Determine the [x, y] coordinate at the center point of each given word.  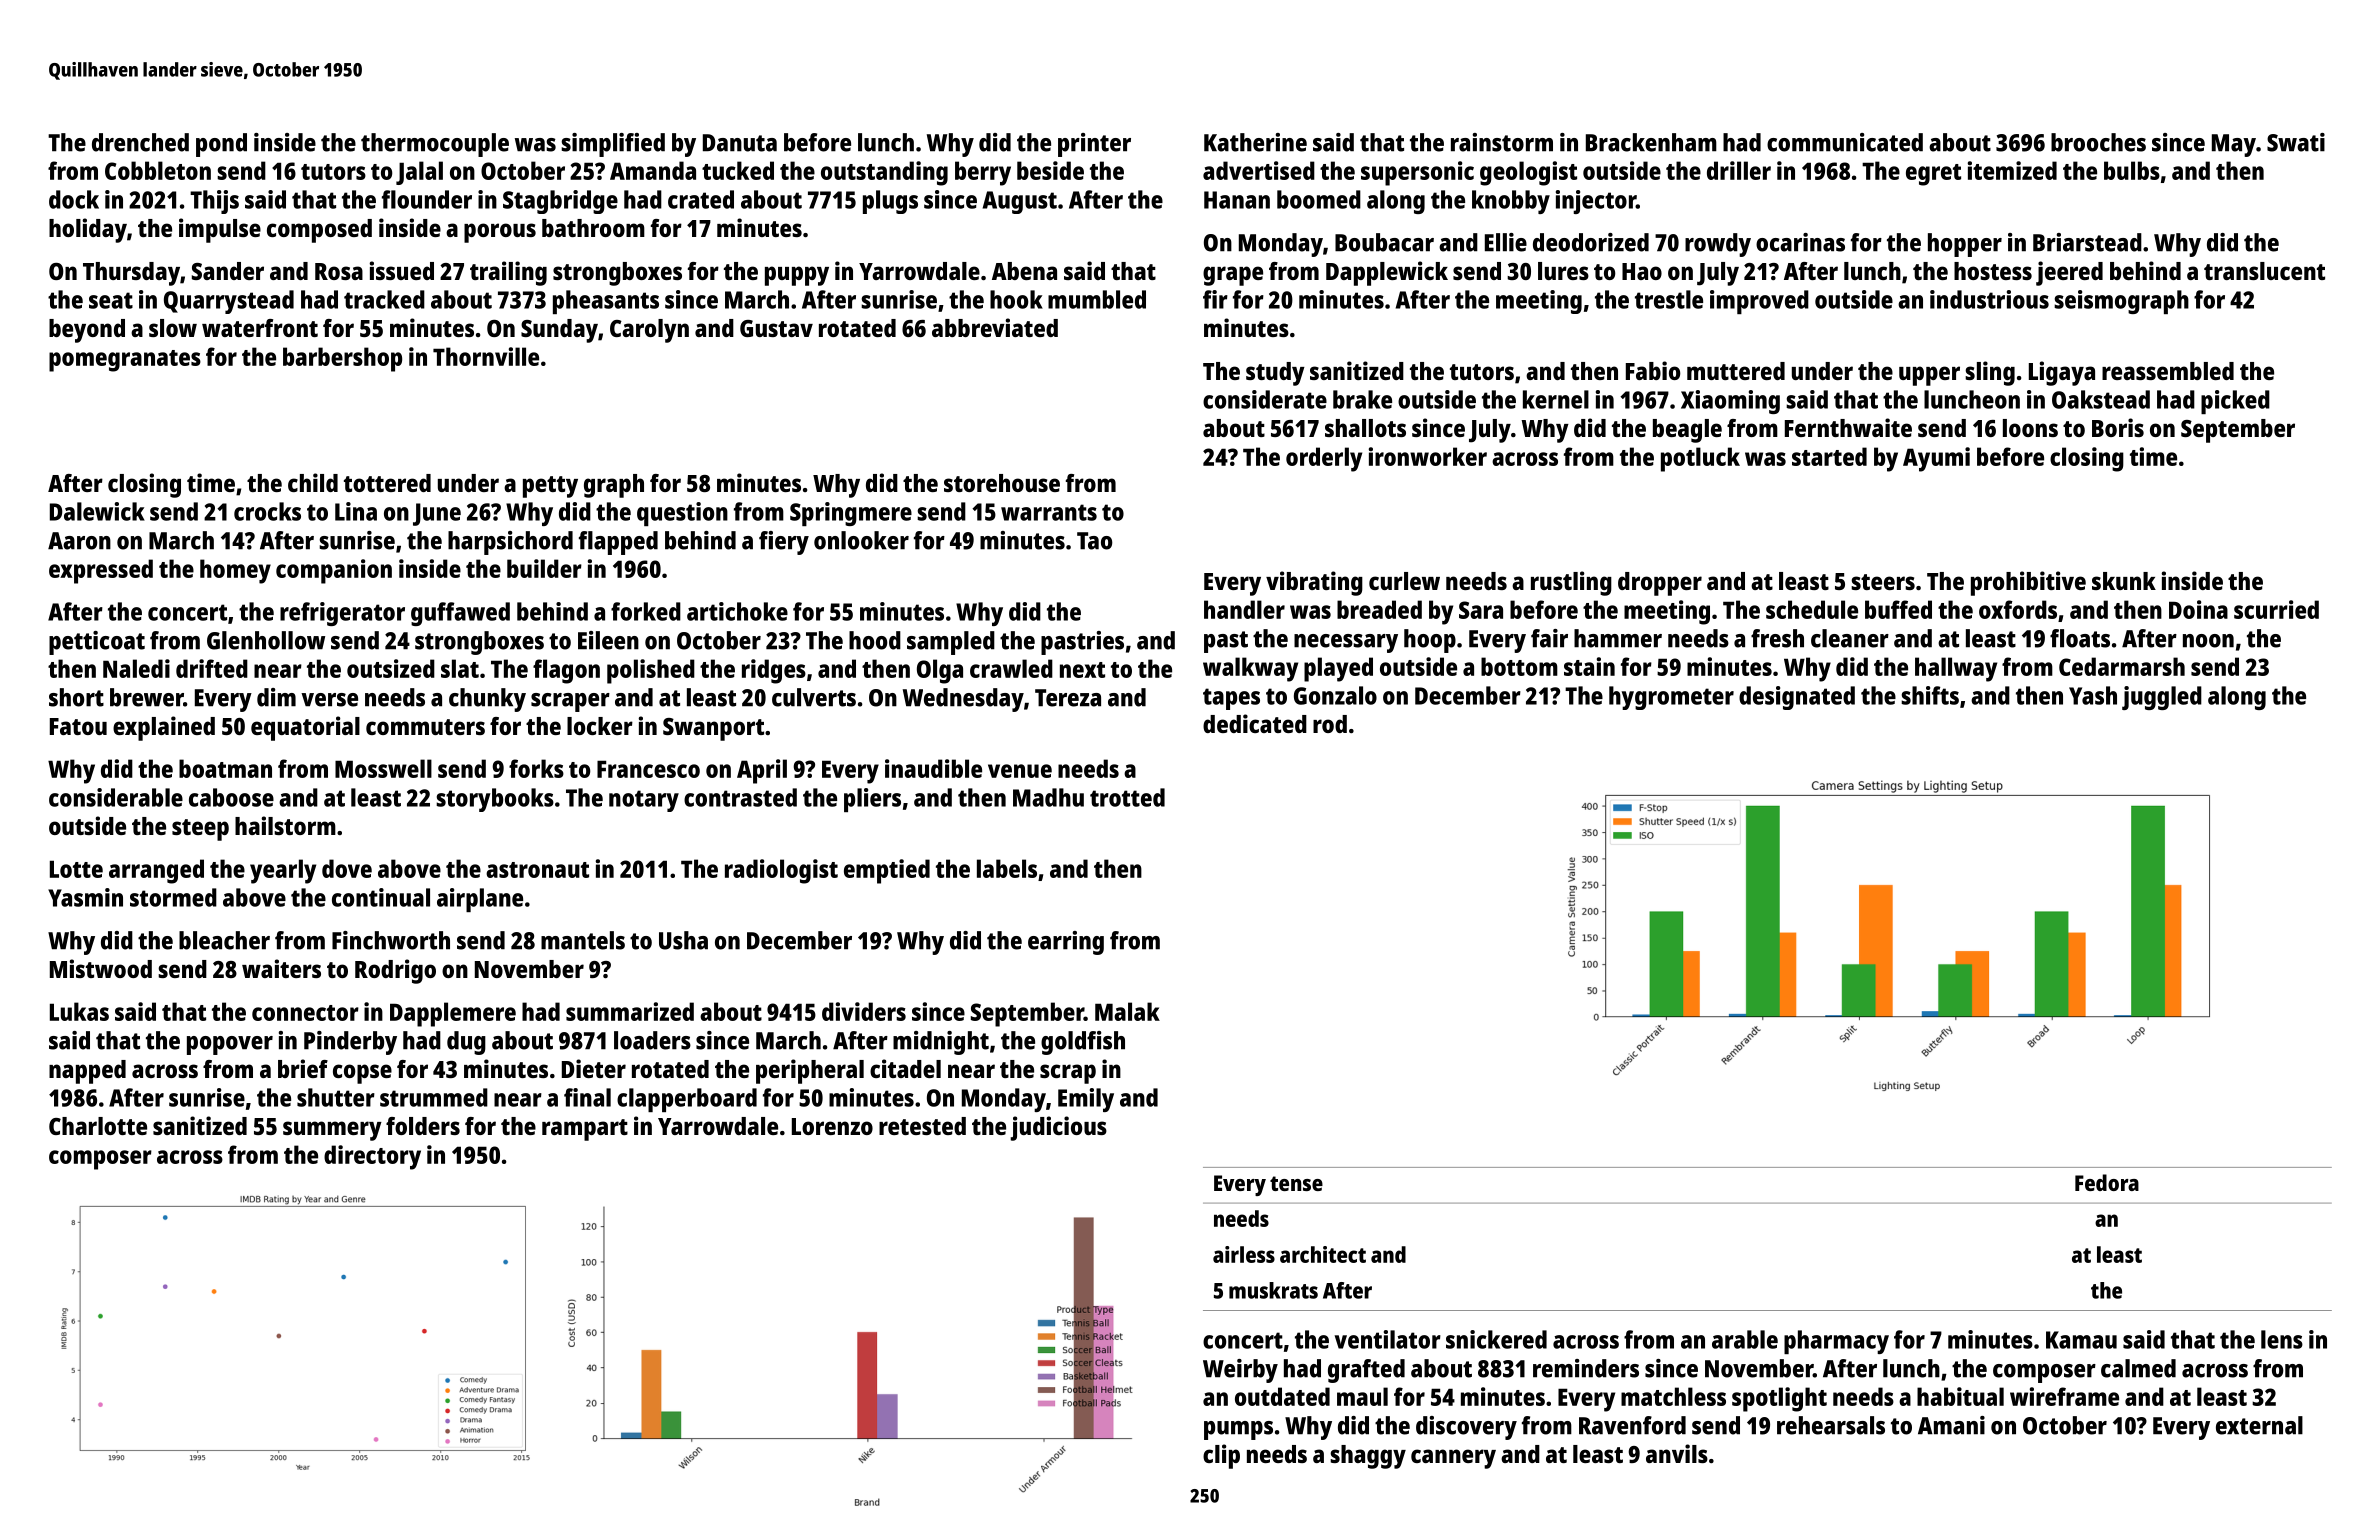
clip [1221, 1456]
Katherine [1255, 142]
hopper [1965, 245]
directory [372, 1157]
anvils [1677, 1453]
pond [221, 145]
